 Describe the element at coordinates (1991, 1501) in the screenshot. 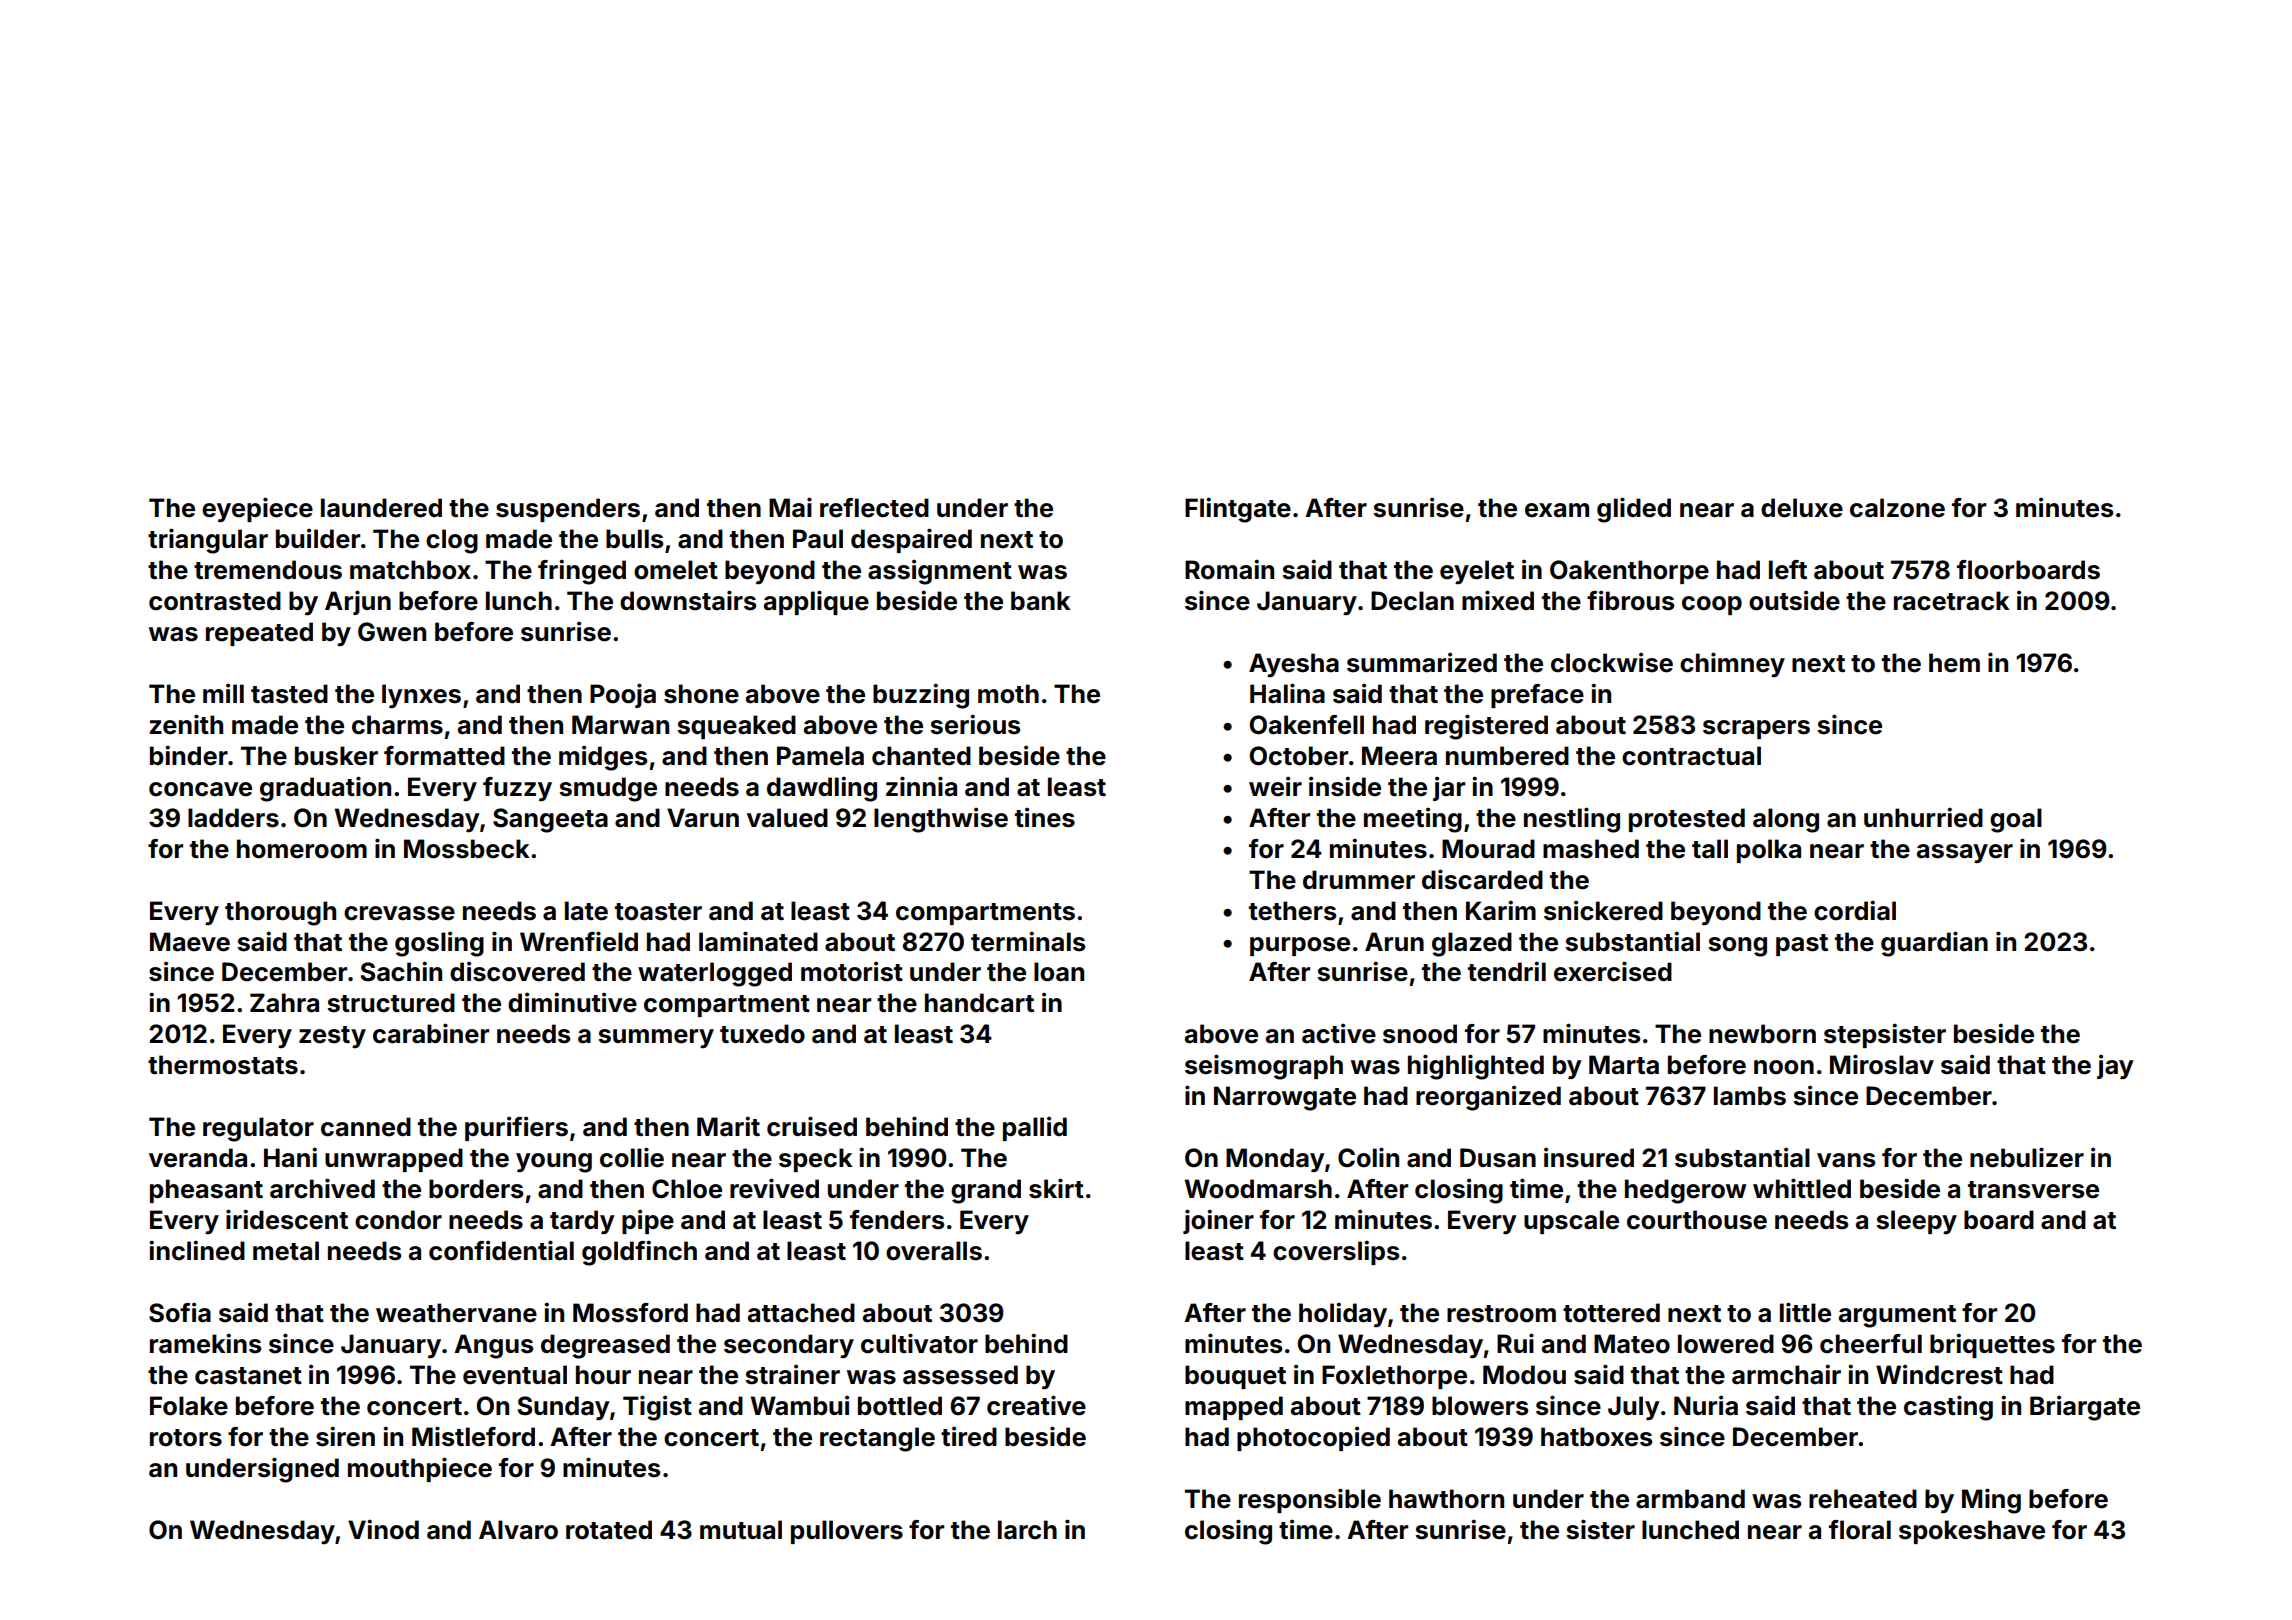

I see `Ming` at that location.
